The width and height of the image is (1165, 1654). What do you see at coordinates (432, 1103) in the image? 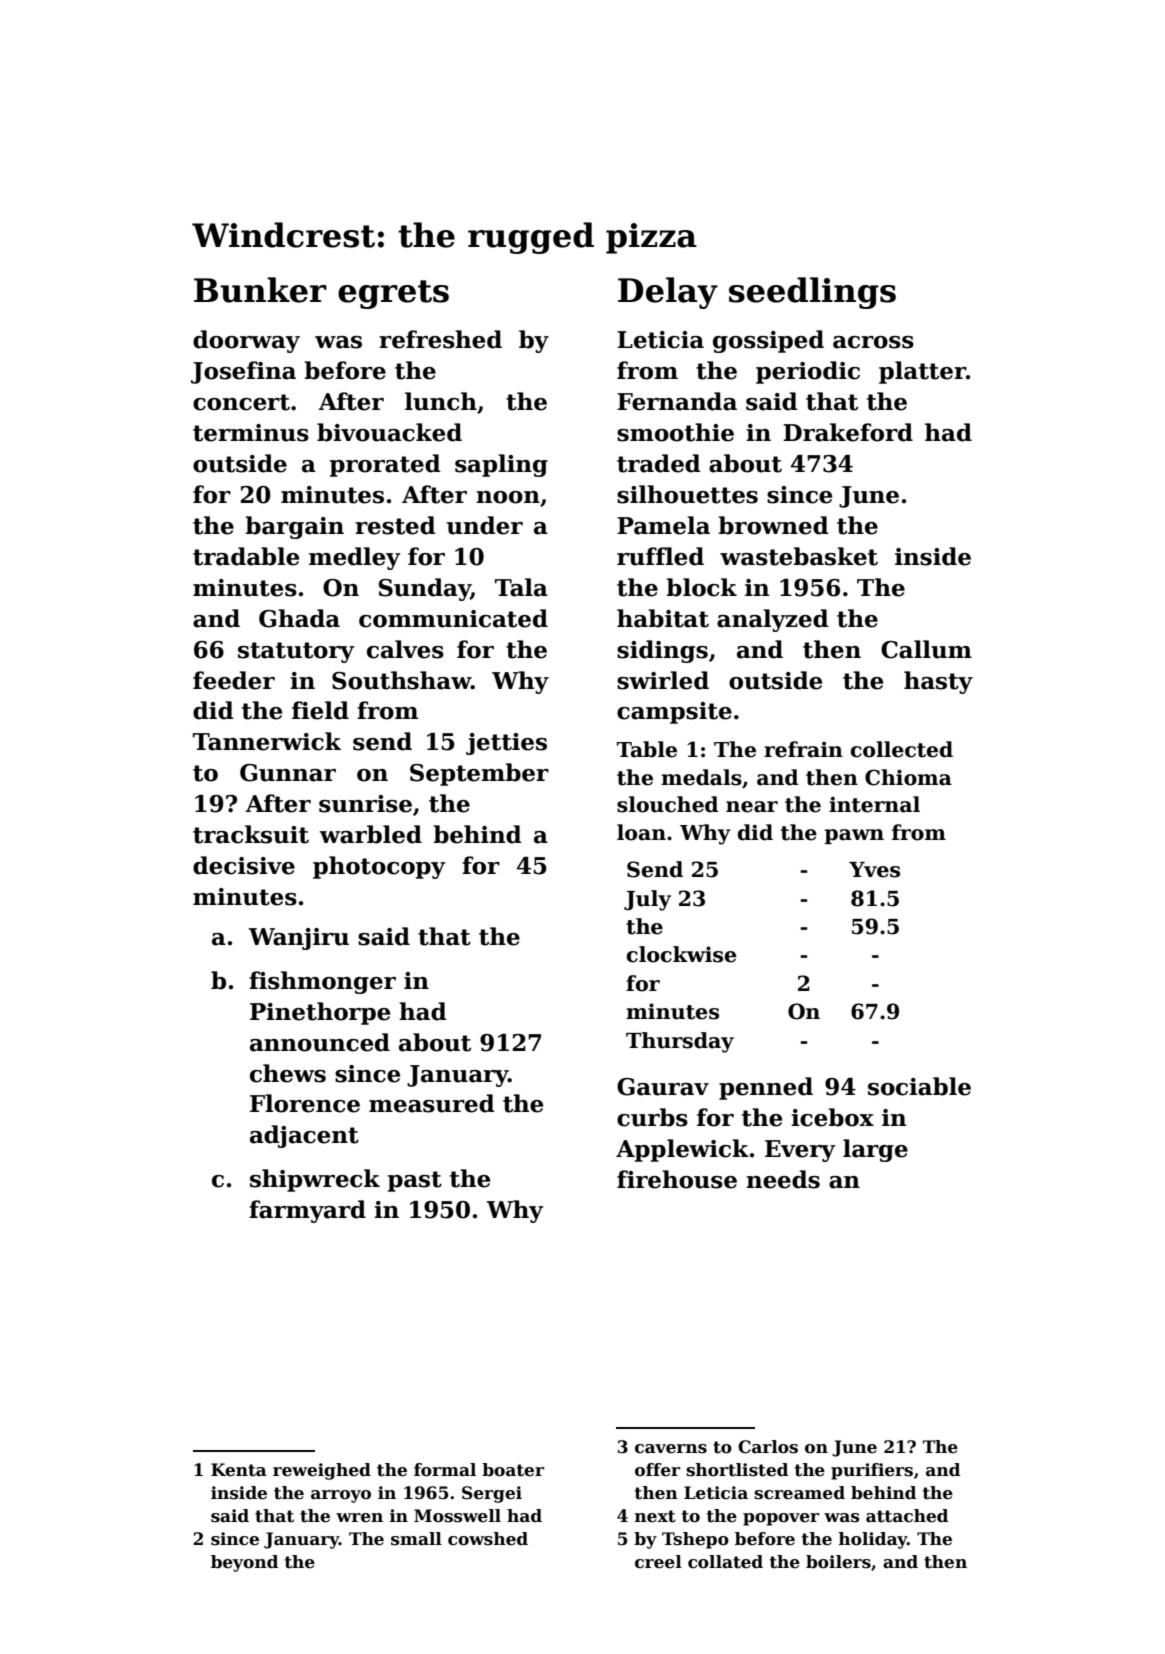
I see `measured` at bounding box center [432, 1103].
